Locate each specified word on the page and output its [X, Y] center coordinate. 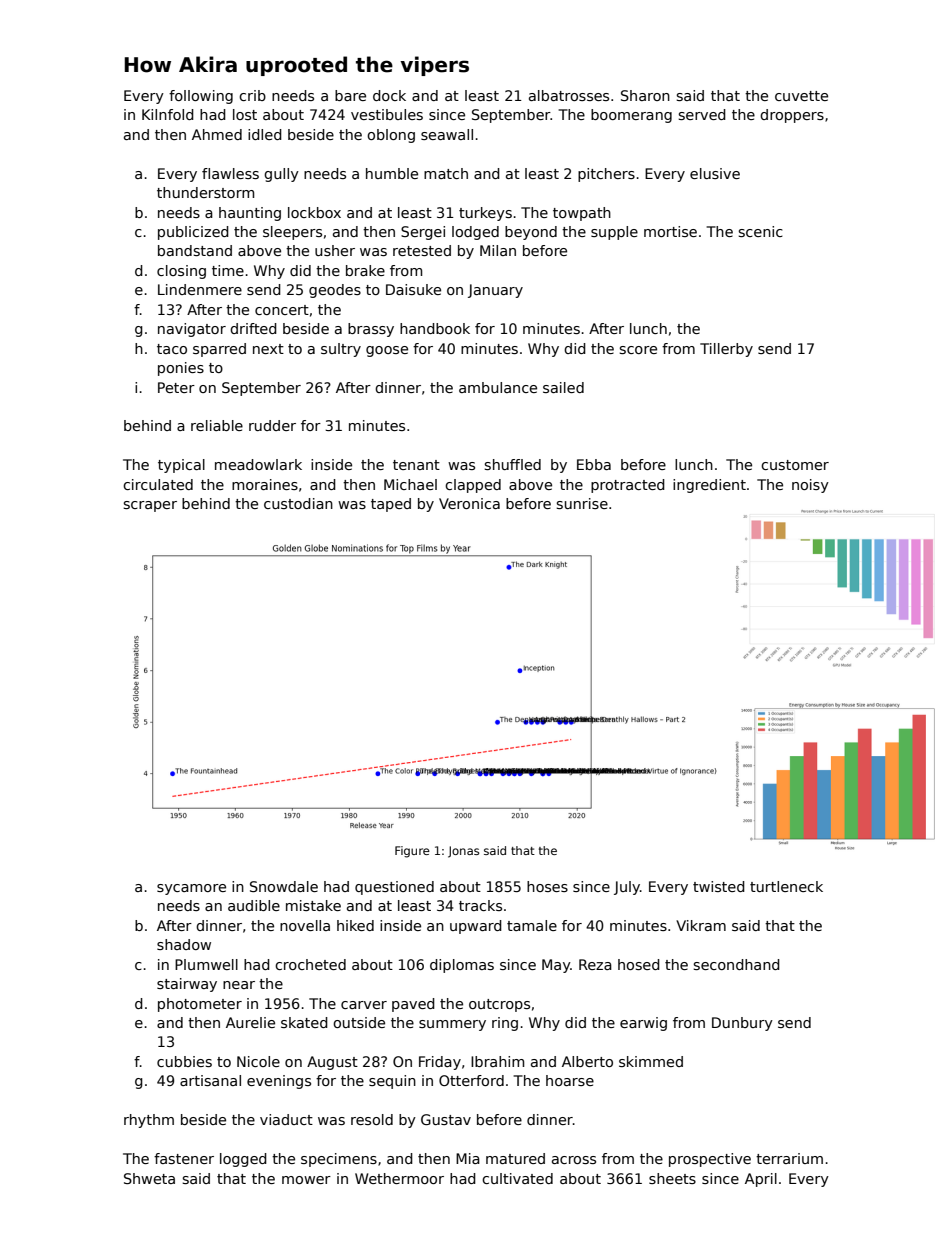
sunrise [582, 503]
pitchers [606, 175]
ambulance [498, 387]
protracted [628, 486]
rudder [272, 425]
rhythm [149, 1121]
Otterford [471, 1080]
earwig [643, 1024]
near [239, 985]
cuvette [801, 96]
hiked [355, 925]
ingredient [709, 486]
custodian [298, 503]
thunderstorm [205, 192]
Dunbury [742, 1024]
